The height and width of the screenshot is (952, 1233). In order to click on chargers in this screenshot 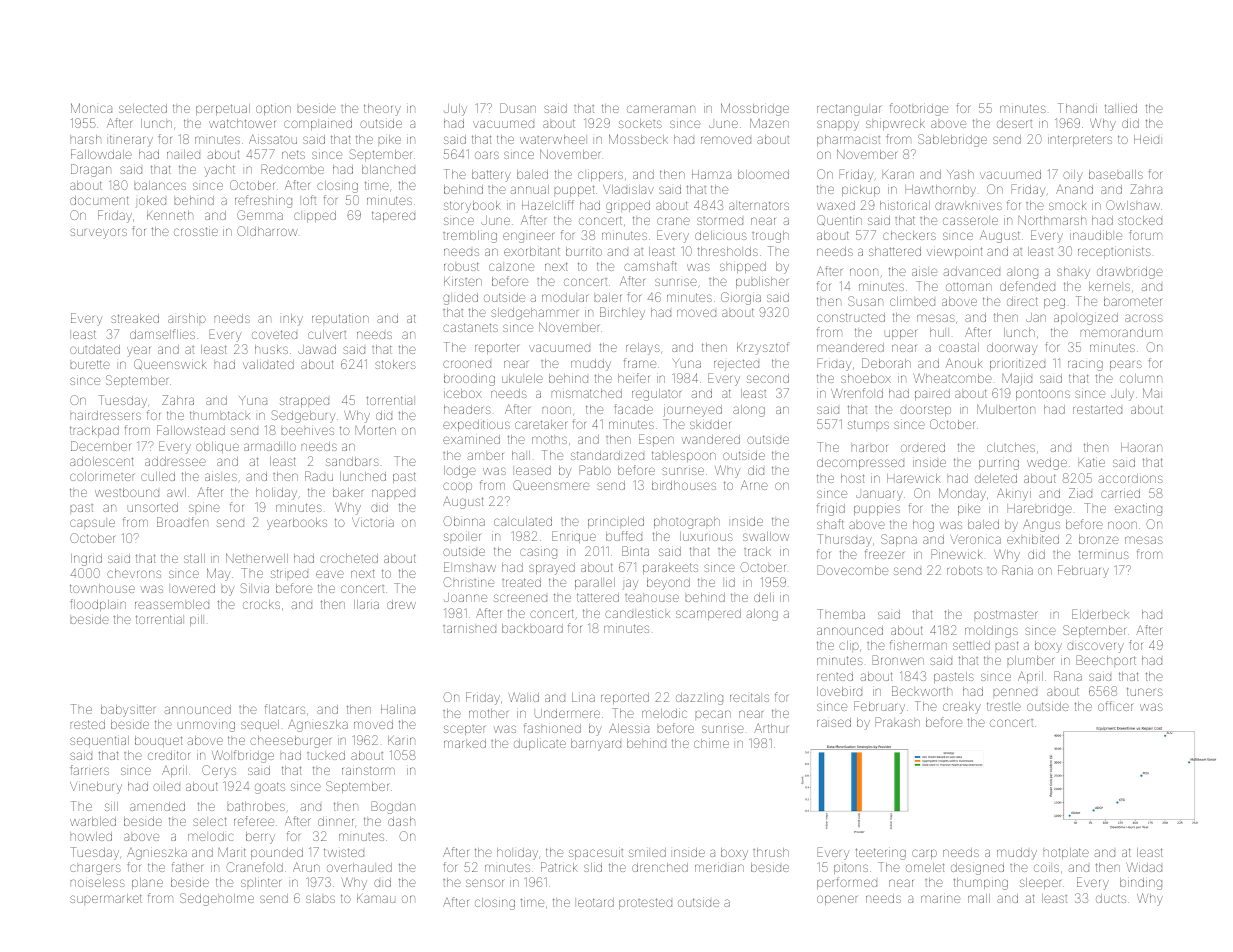, I will do `click(95, 869)`.
